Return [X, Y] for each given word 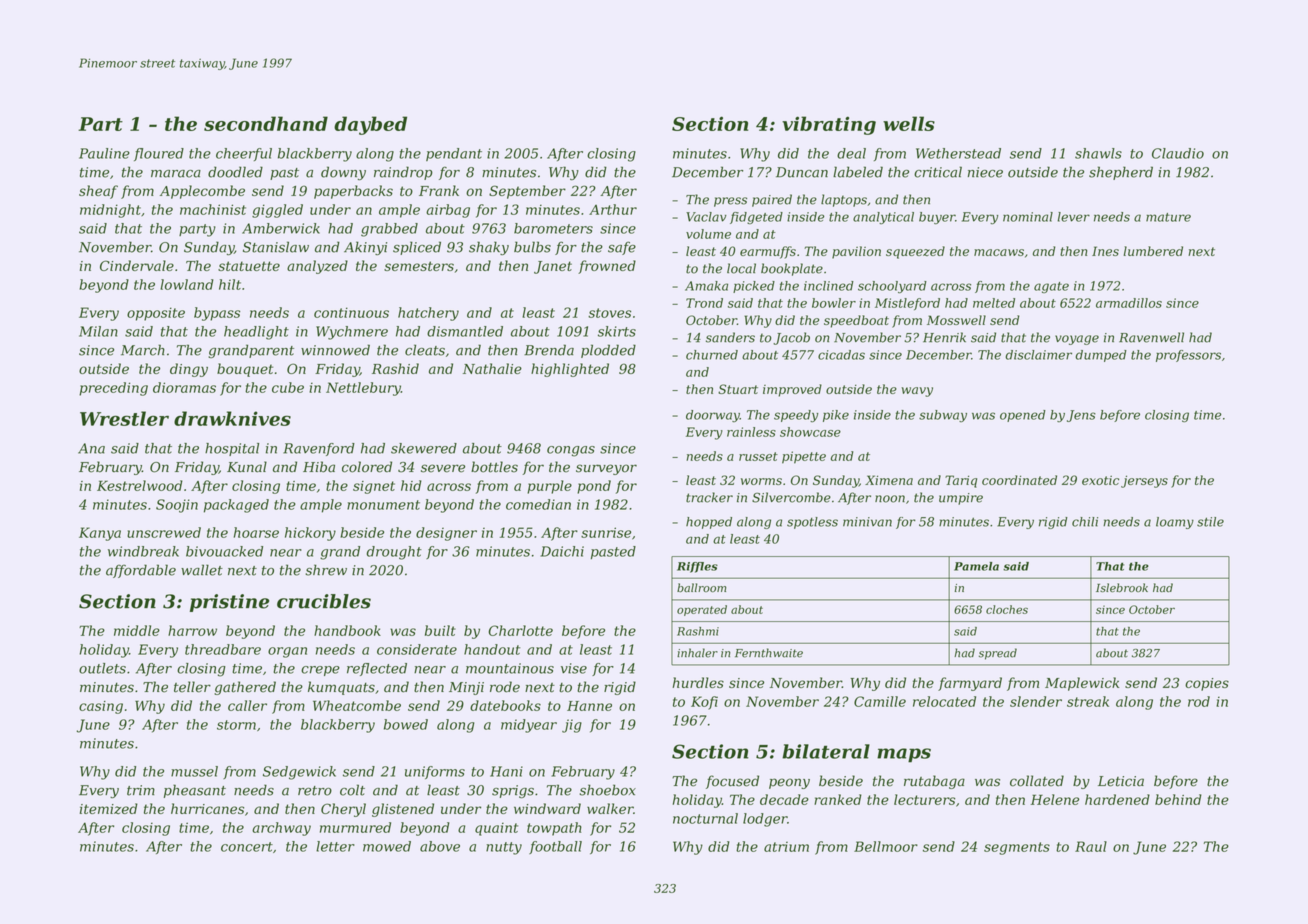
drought [394, 553]
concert [247, 847]
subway [943, 416]
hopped [709, 523]
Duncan [802, 172]
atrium [786, 847]
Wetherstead [958, 153]
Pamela [976, 566]
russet [758, 456]
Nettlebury [363, 389]
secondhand [266, 123]
